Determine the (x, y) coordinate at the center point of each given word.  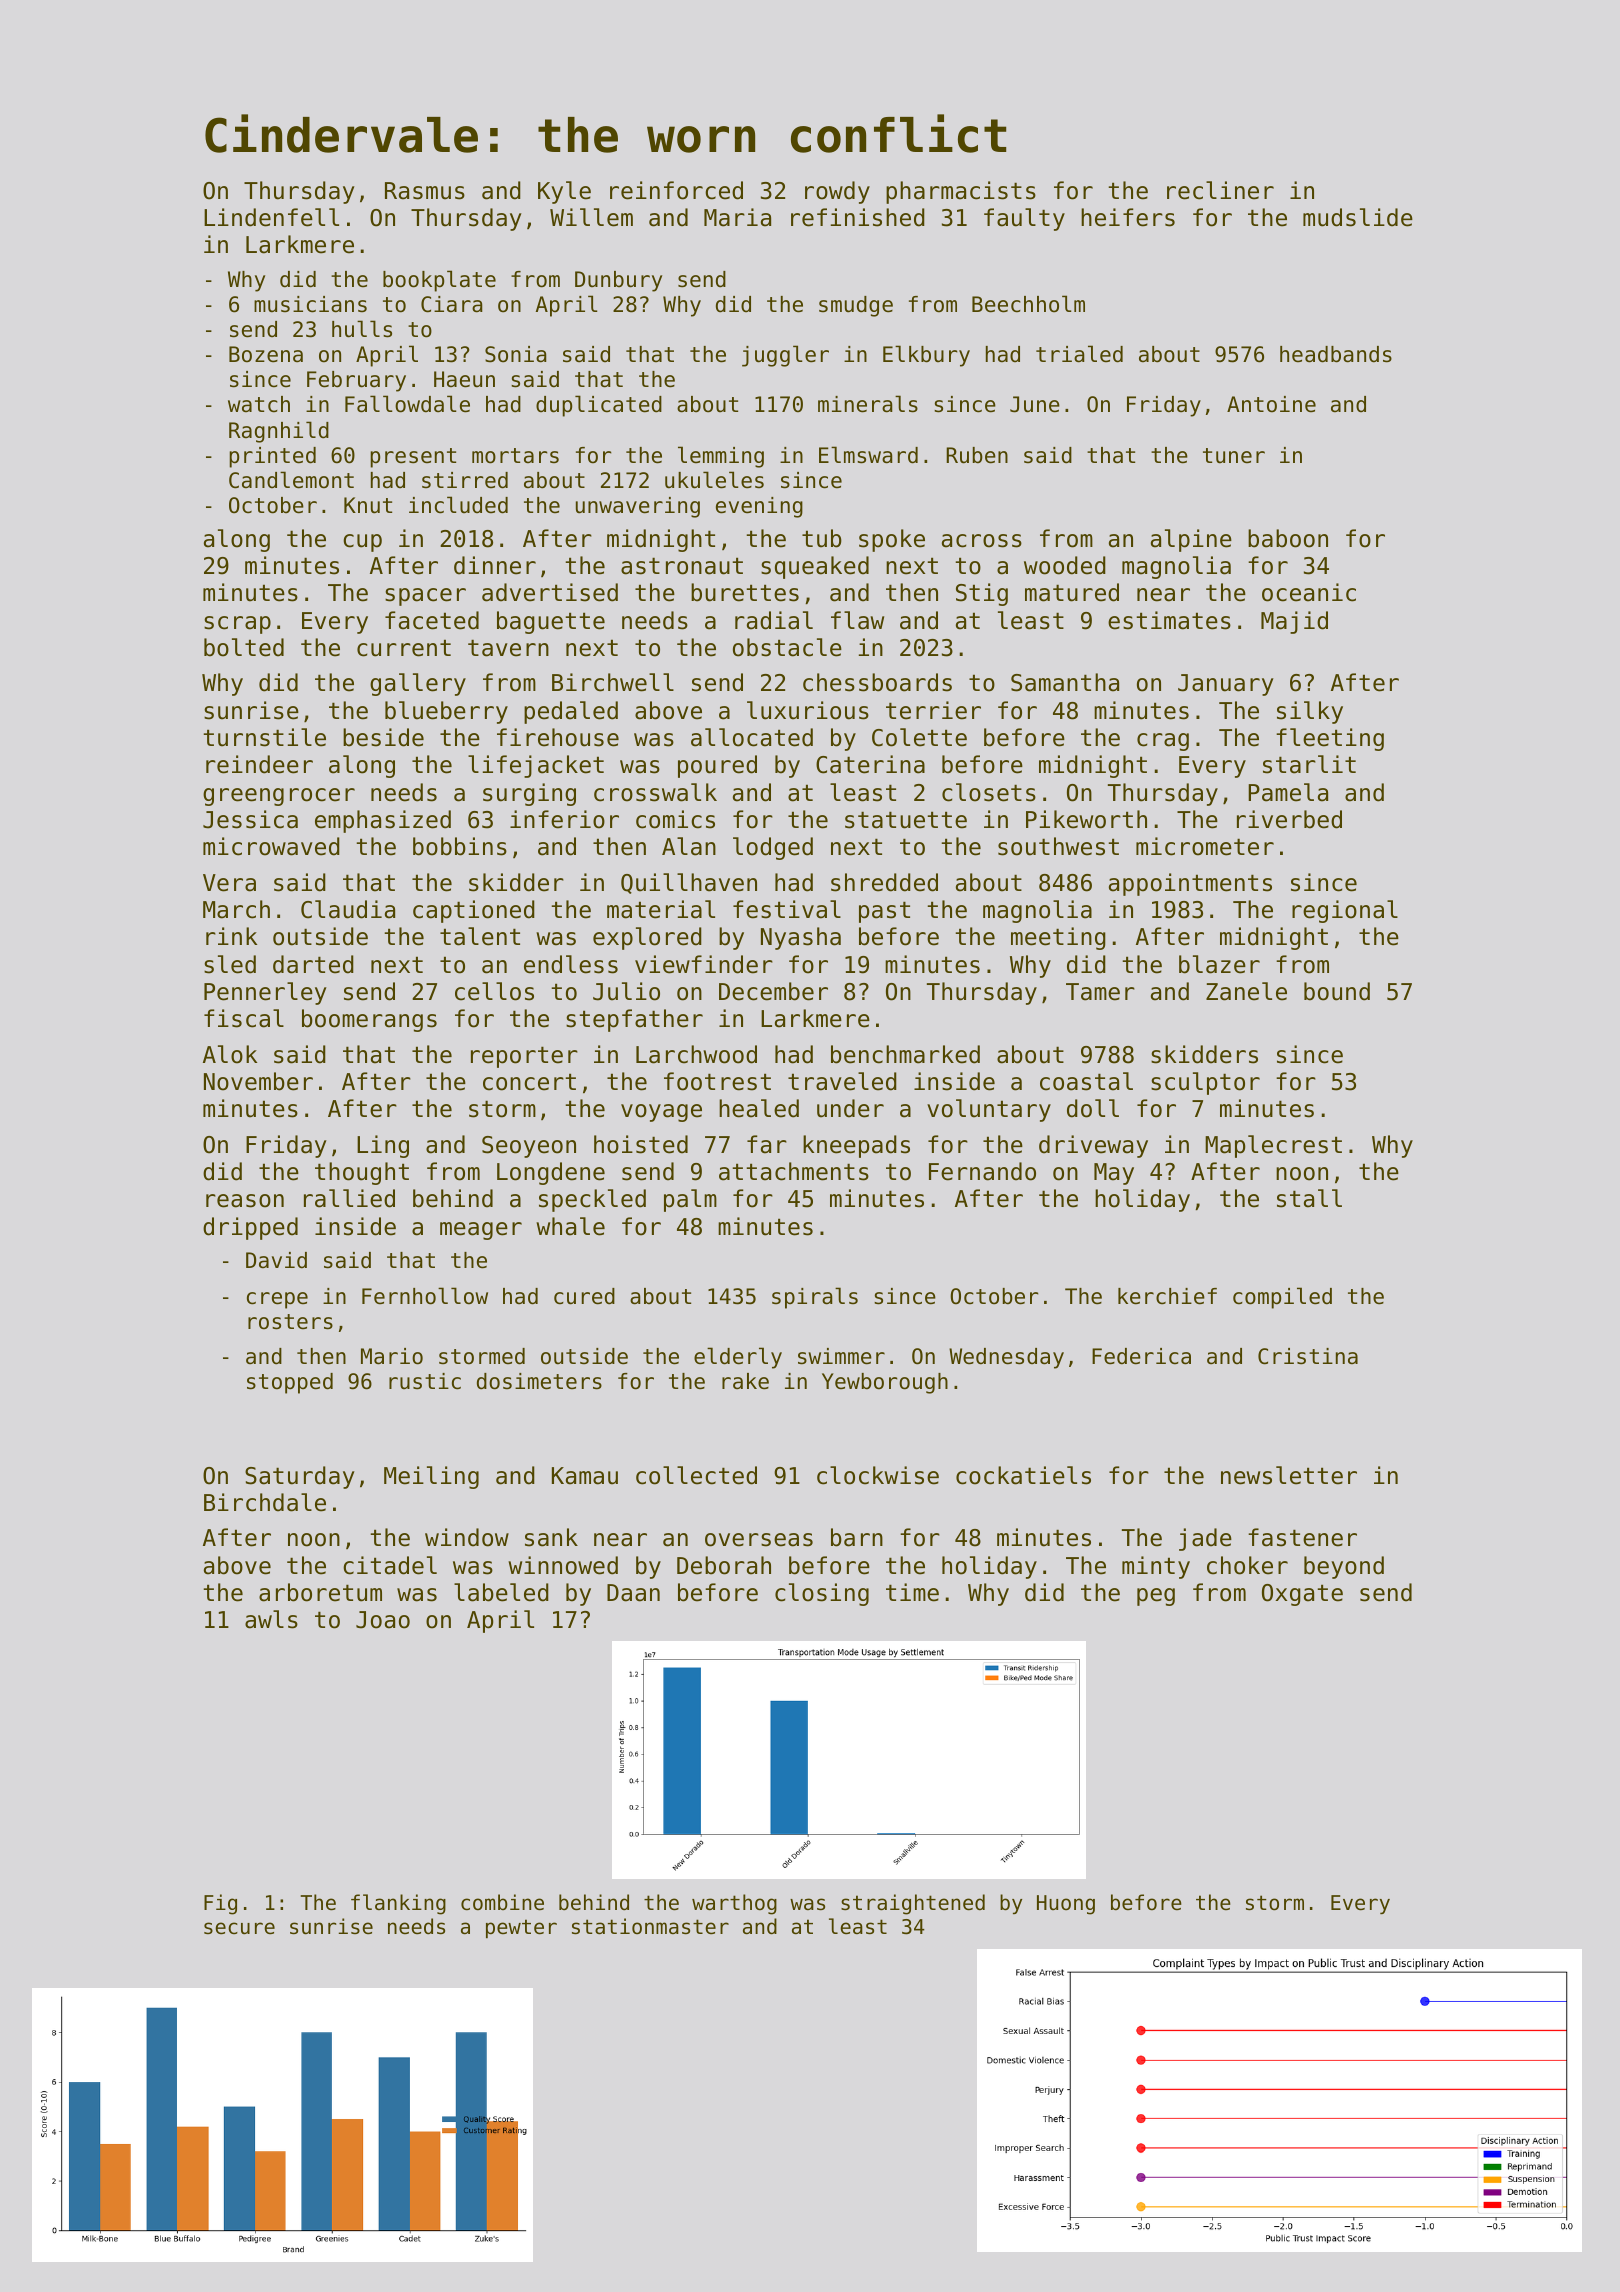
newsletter (1289, 1475)
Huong (1066, 1905)
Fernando (982, 1171)
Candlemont (291, 480)
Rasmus (425, 191)
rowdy (837, 192)
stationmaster (650, 1926)
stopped (290, 1383)
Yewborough (885, 1383)
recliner (1220, 190)
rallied (349, 1198)
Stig (982, 594)
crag (1163, 742)
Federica (1141, 1356)
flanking (398, 1904)
